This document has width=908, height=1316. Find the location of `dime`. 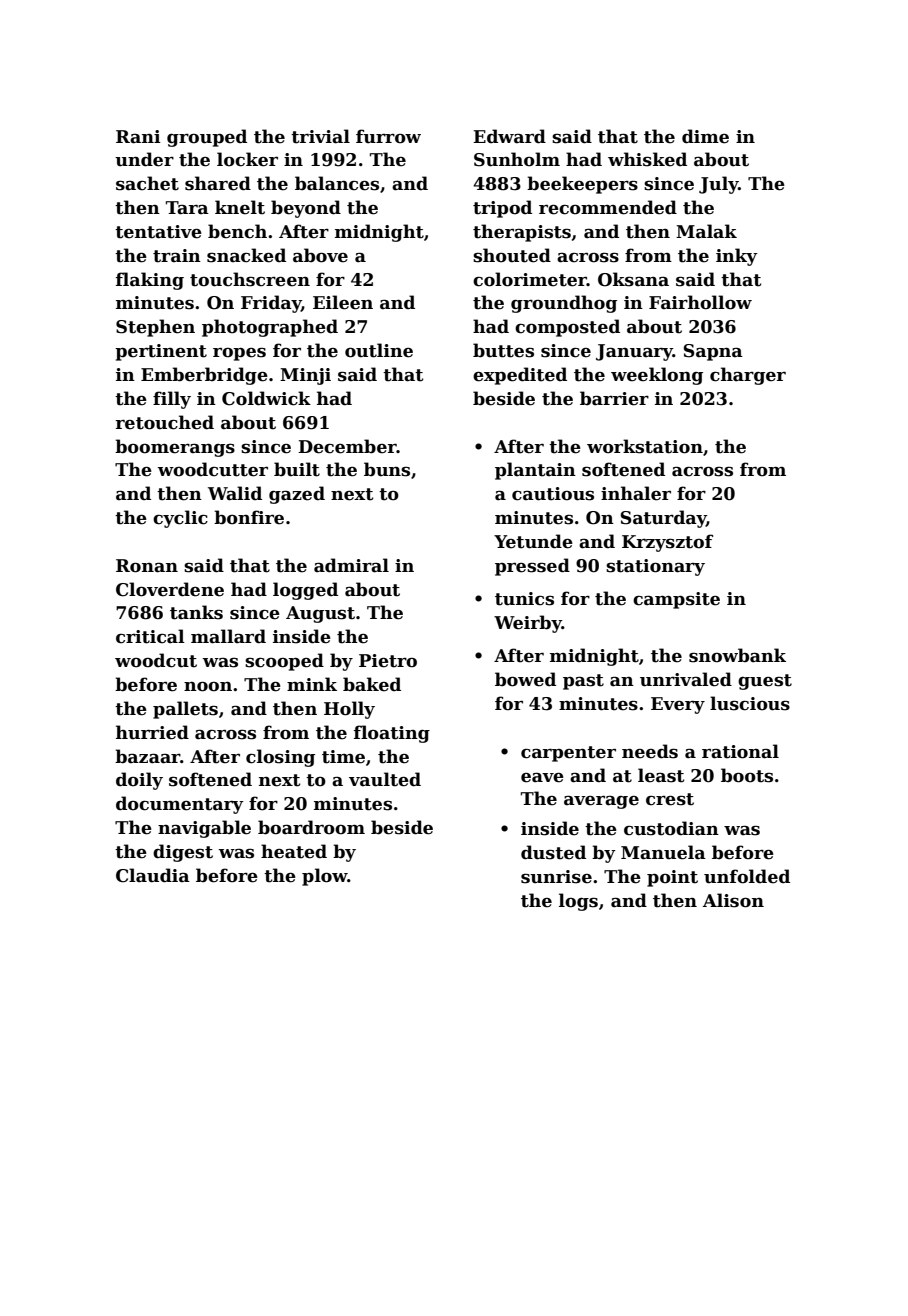

dime is located at coordinates (705, 136).
